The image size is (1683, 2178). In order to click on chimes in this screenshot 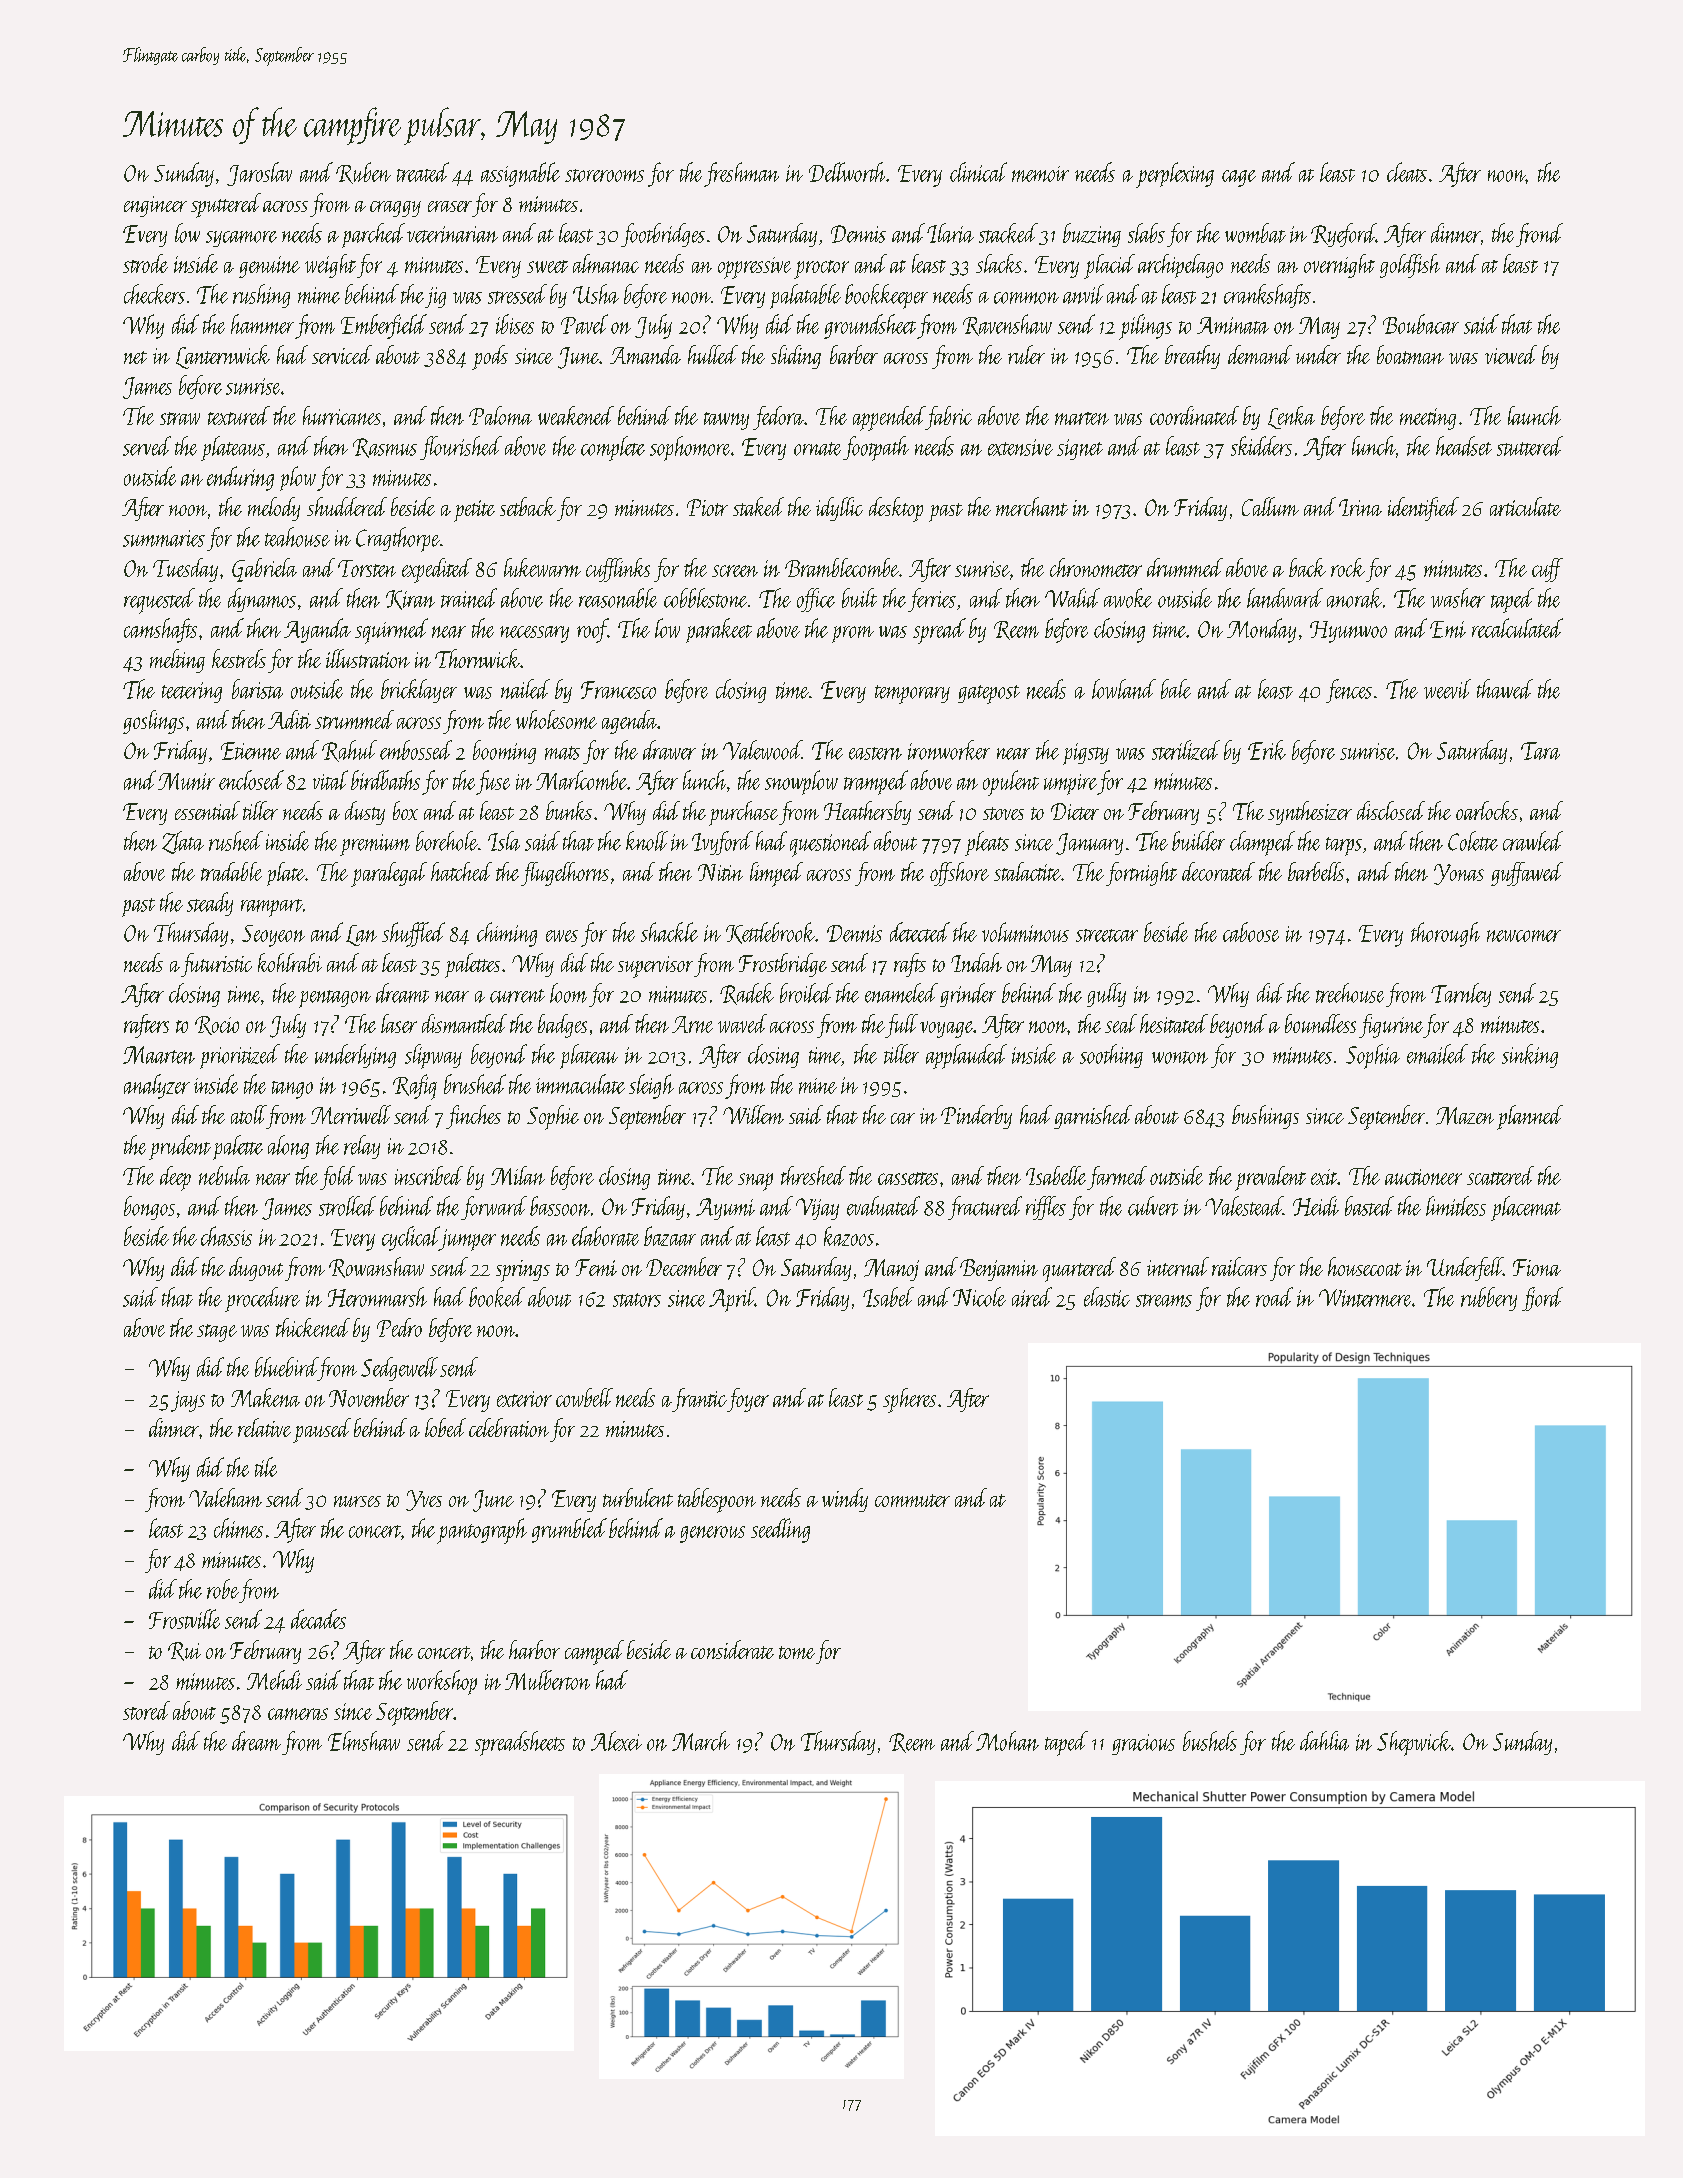, I will do `click(238, 1528)`.
